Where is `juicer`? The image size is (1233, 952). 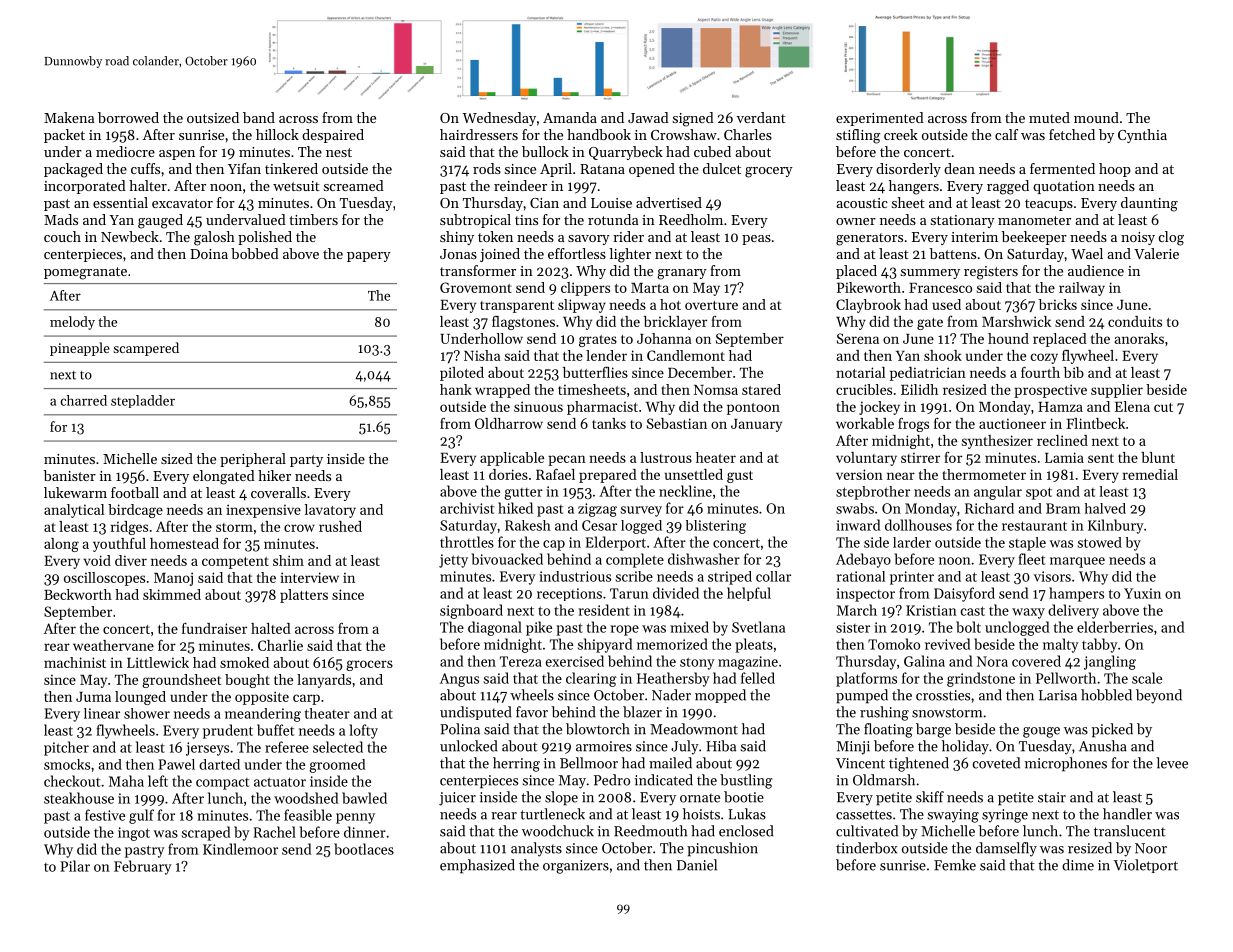 juicer is located at coordinates (457, 799).
